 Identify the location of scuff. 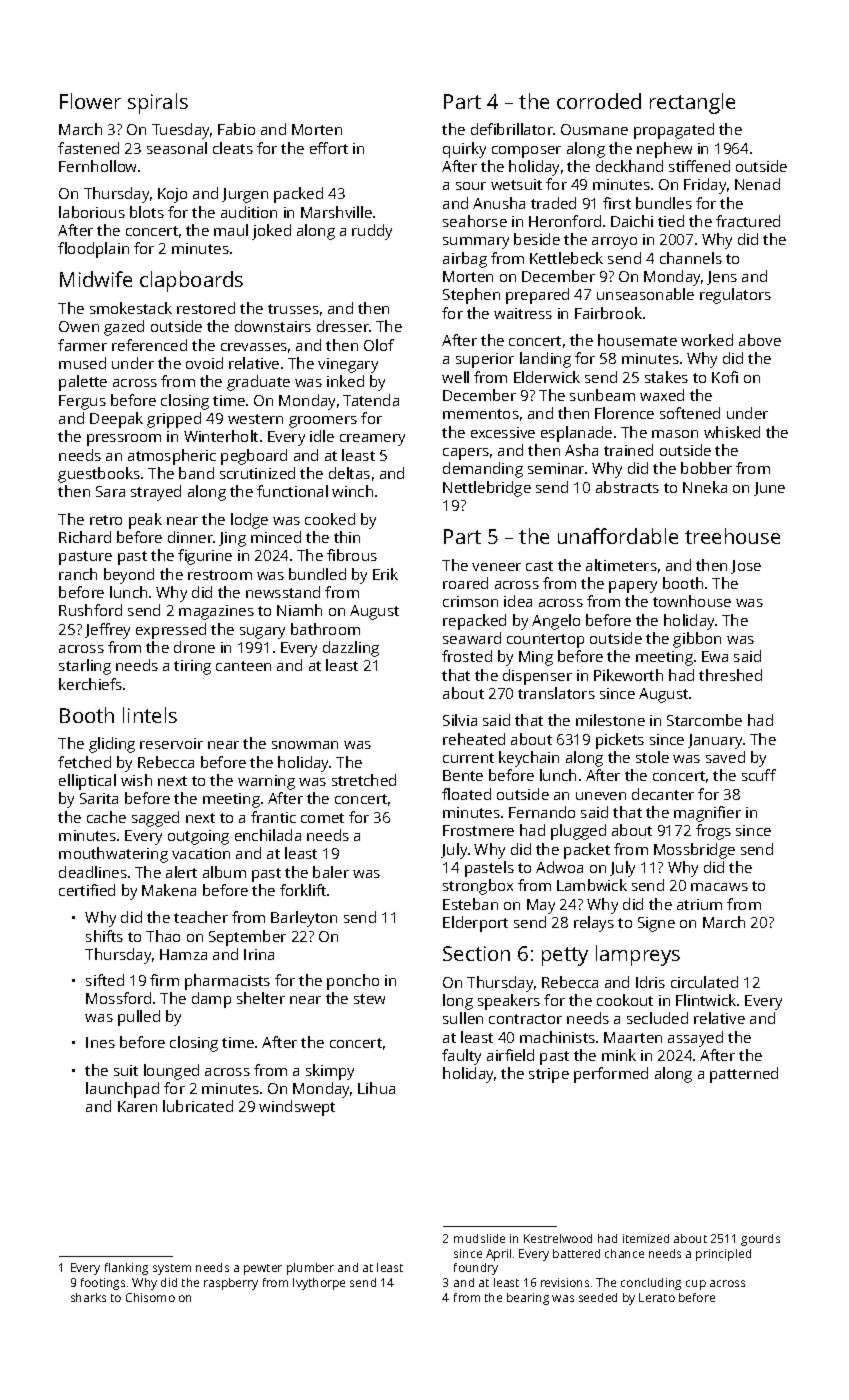
(759, 775).
